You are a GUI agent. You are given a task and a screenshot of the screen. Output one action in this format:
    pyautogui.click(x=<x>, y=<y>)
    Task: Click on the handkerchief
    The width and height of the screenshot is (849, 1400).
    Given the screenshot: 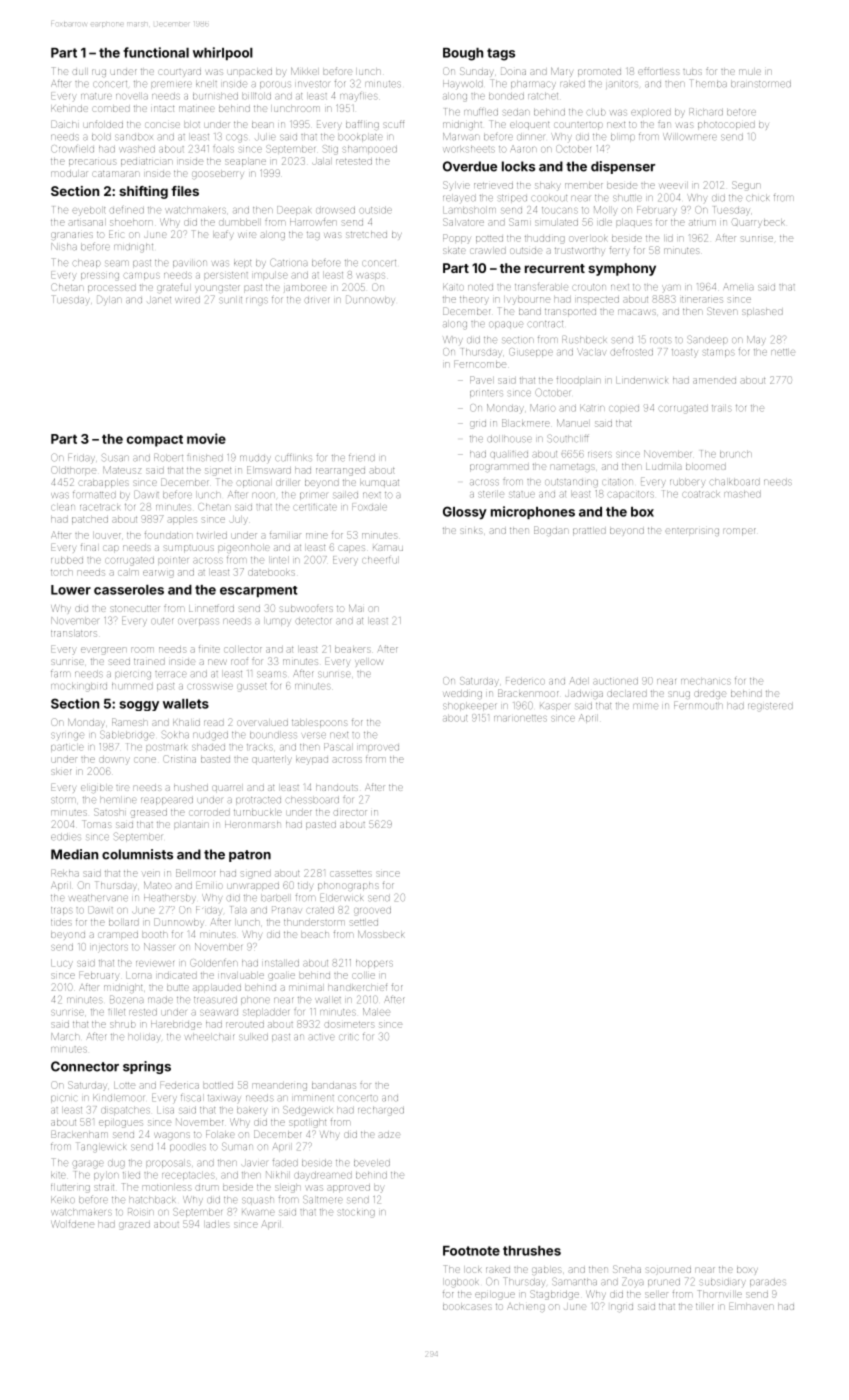 What is the action you would take?
    pyautogui.click(x=357, y=988)
